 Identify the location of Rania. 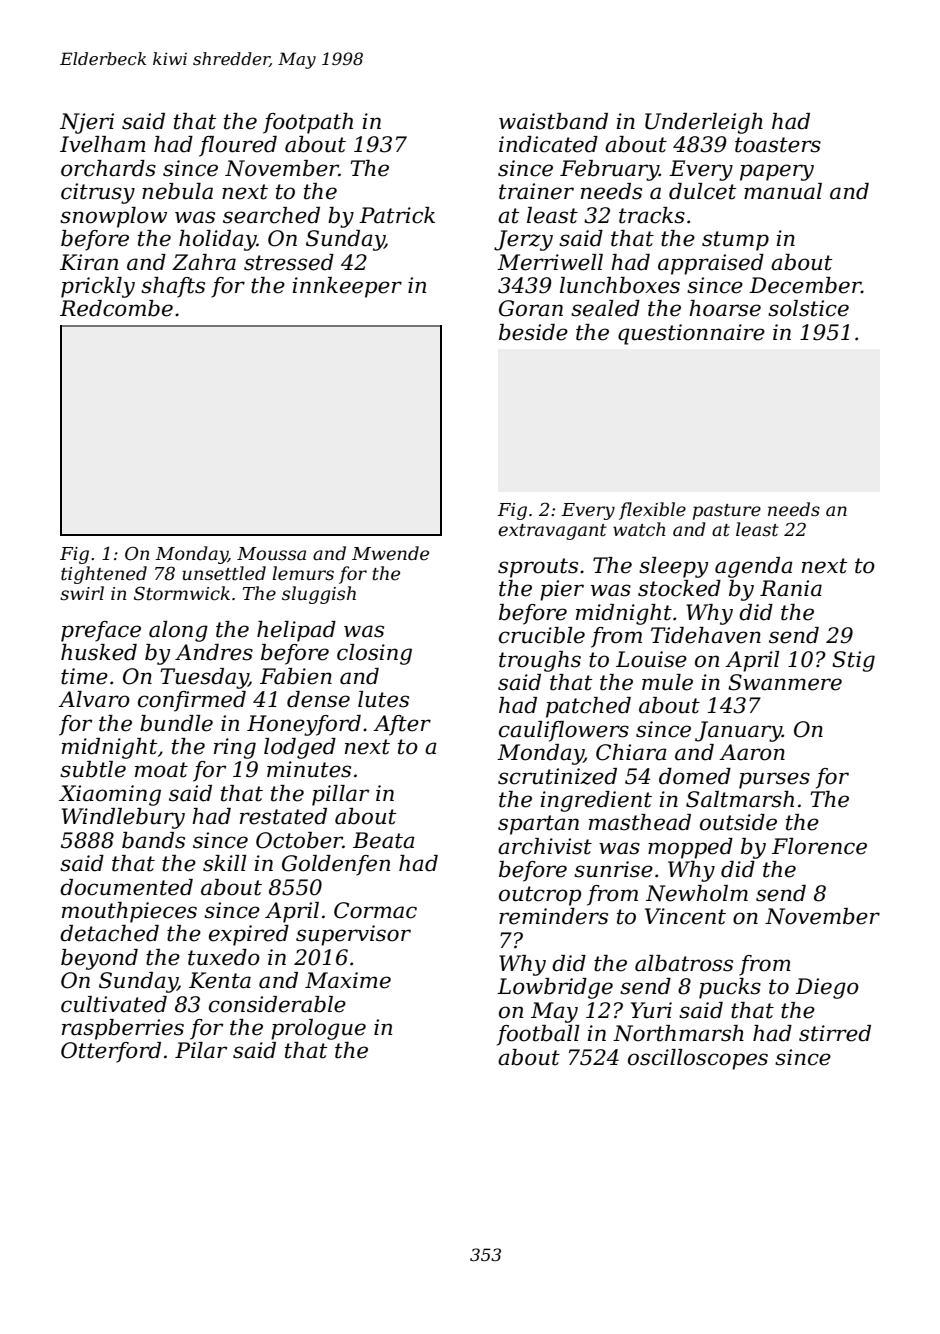
(791, 588).
